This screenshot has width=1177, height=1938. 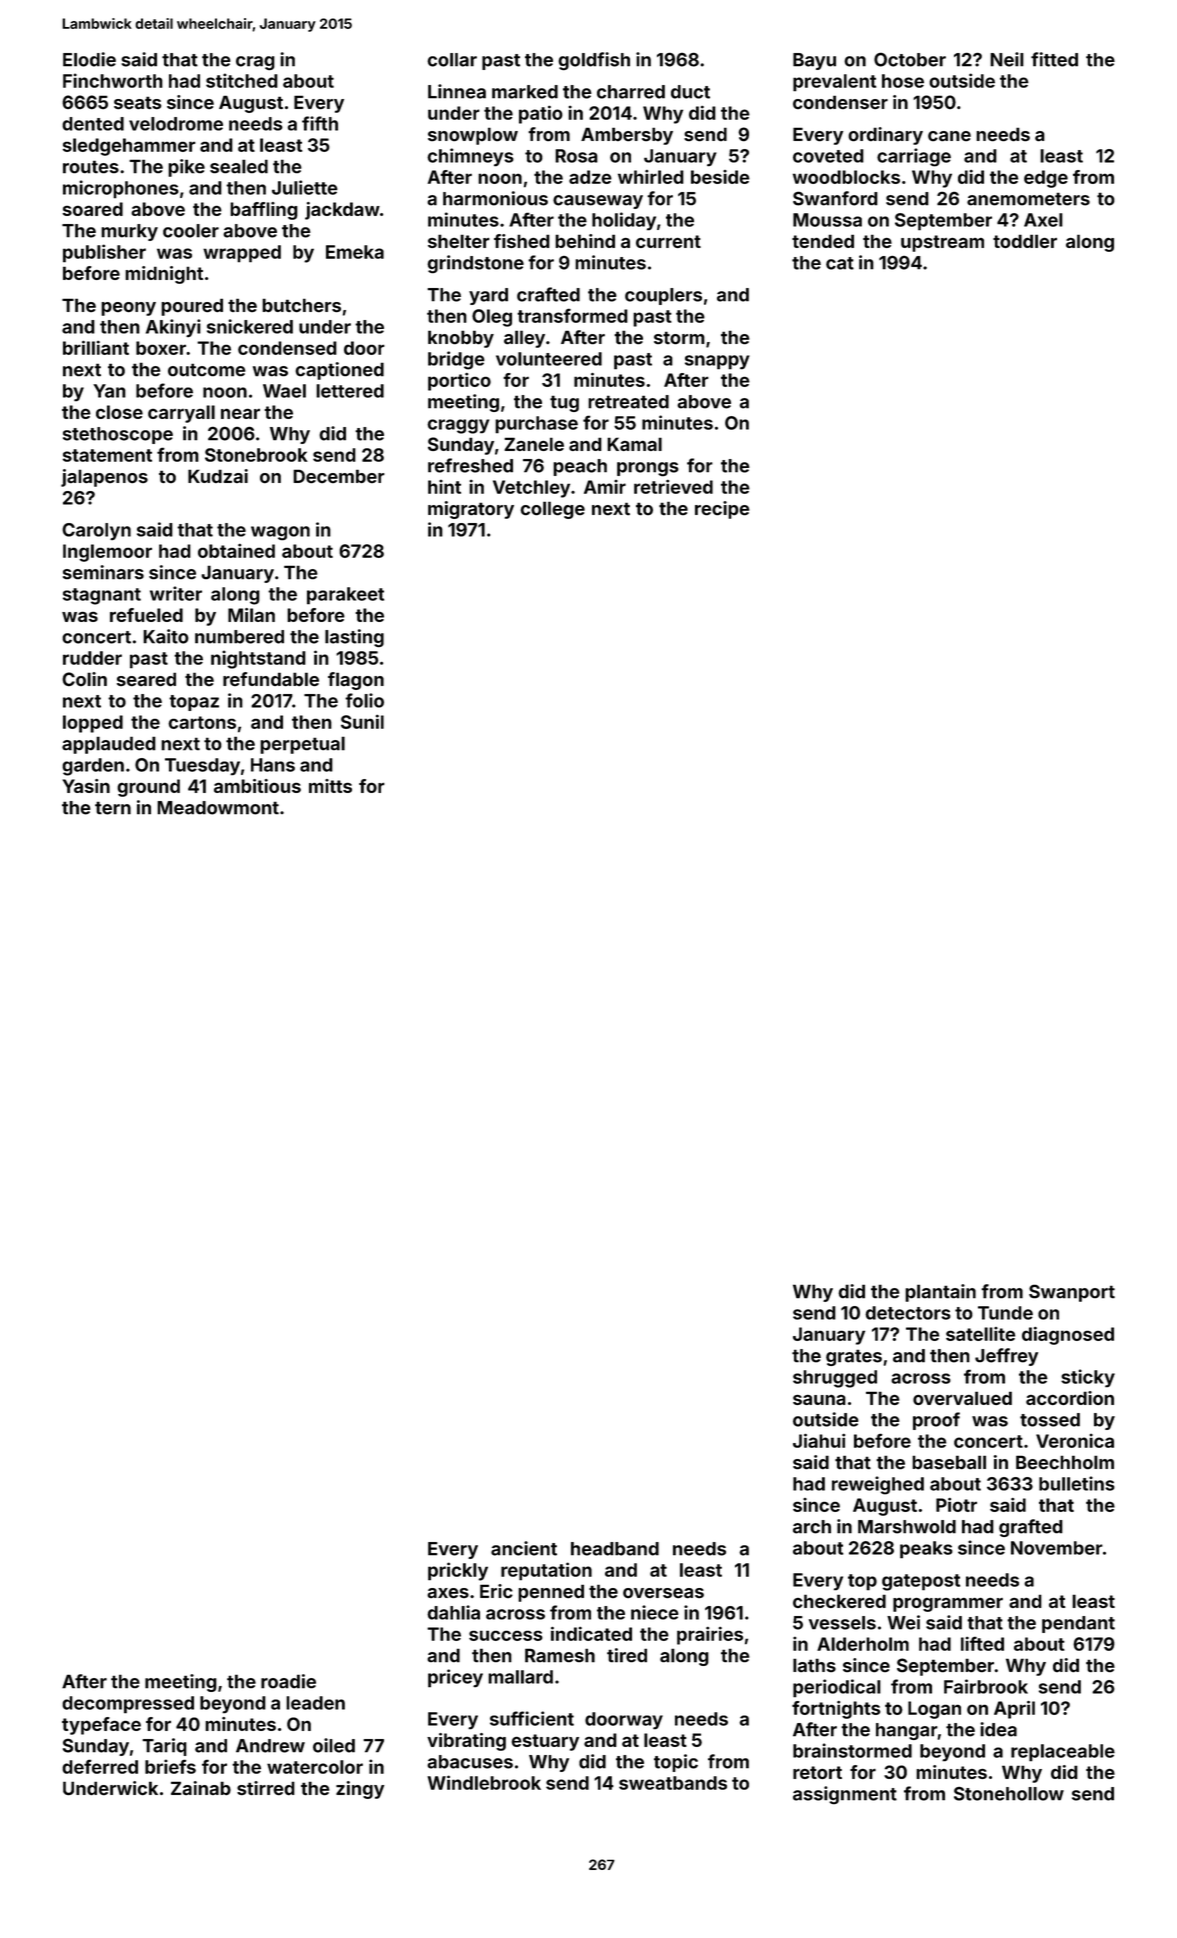 What do you see at coordinates (89, 59) in the screenshot?
I see `Elodie` at bounding box center [89, 59].
